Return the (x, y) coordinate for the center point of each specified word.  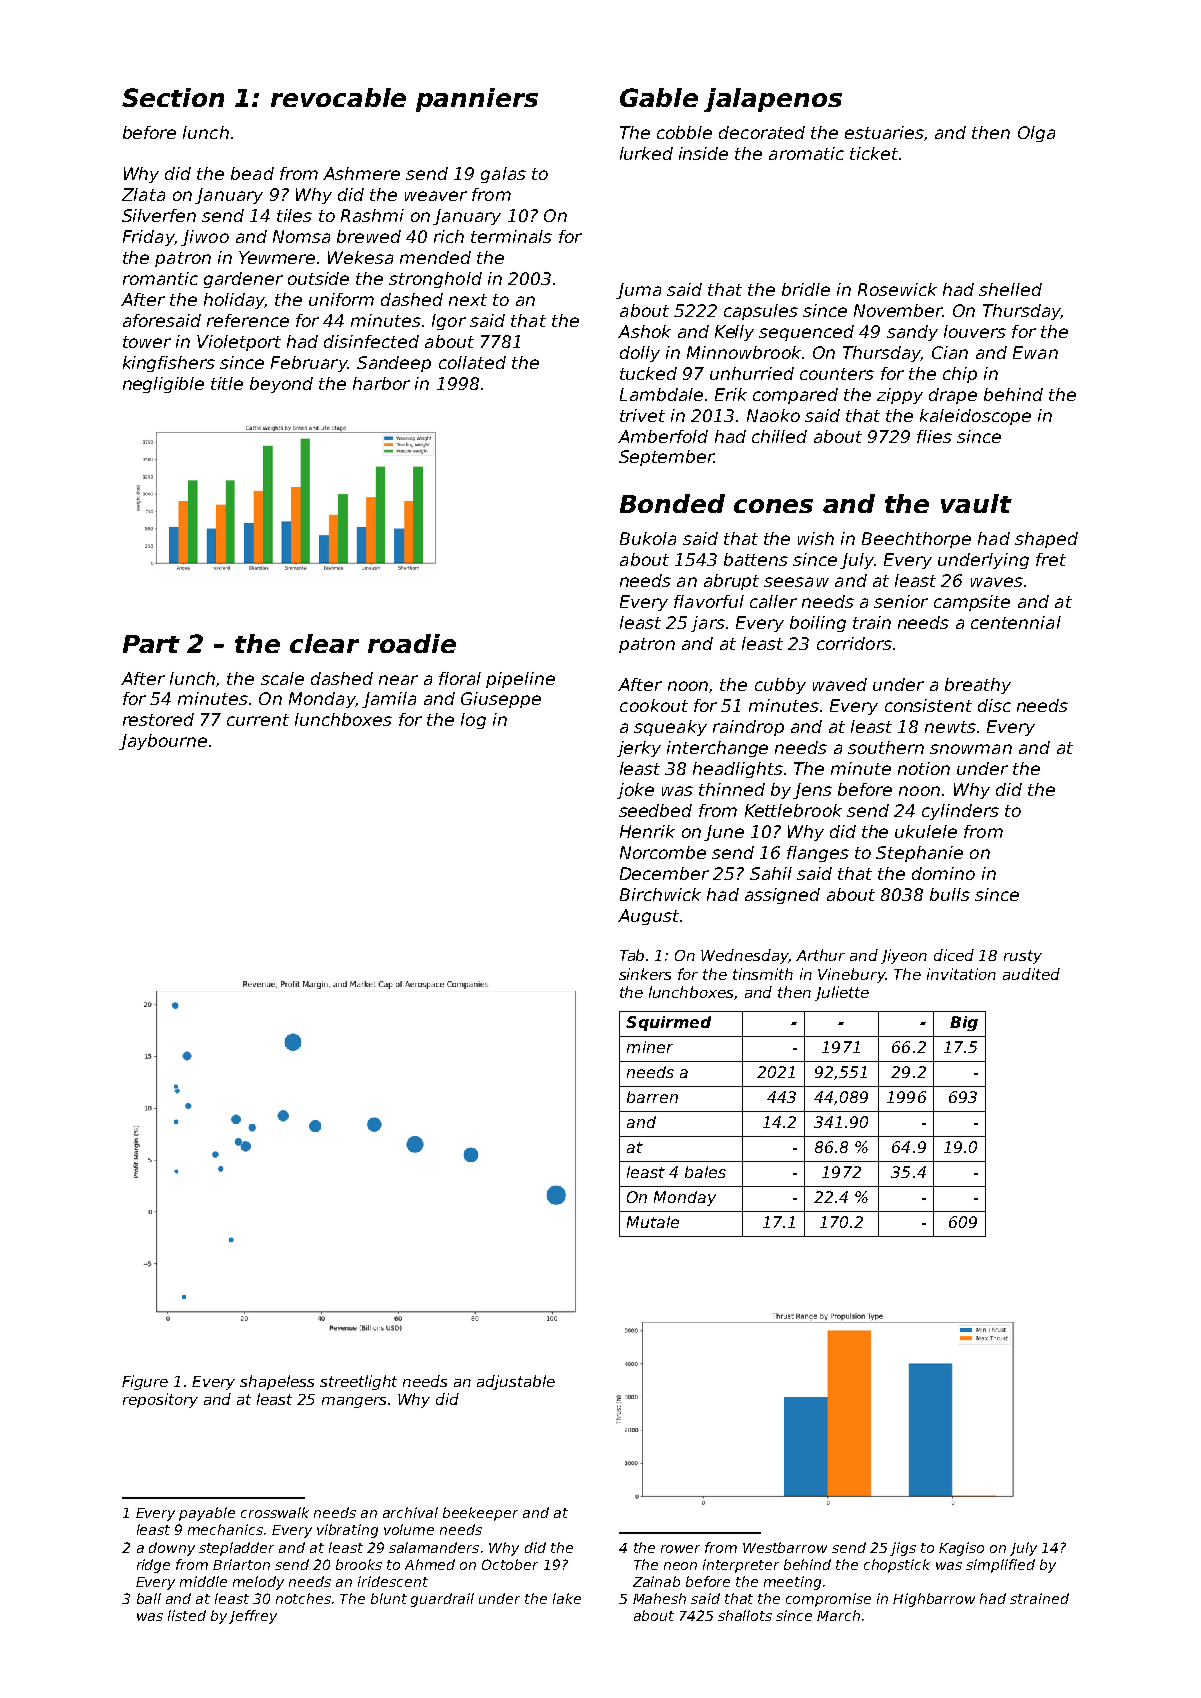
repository (160, 1400)
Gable (659, 97)
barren (652, 1097)
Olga (1036, 134)
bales (705, 1172)
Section (173, 97)
